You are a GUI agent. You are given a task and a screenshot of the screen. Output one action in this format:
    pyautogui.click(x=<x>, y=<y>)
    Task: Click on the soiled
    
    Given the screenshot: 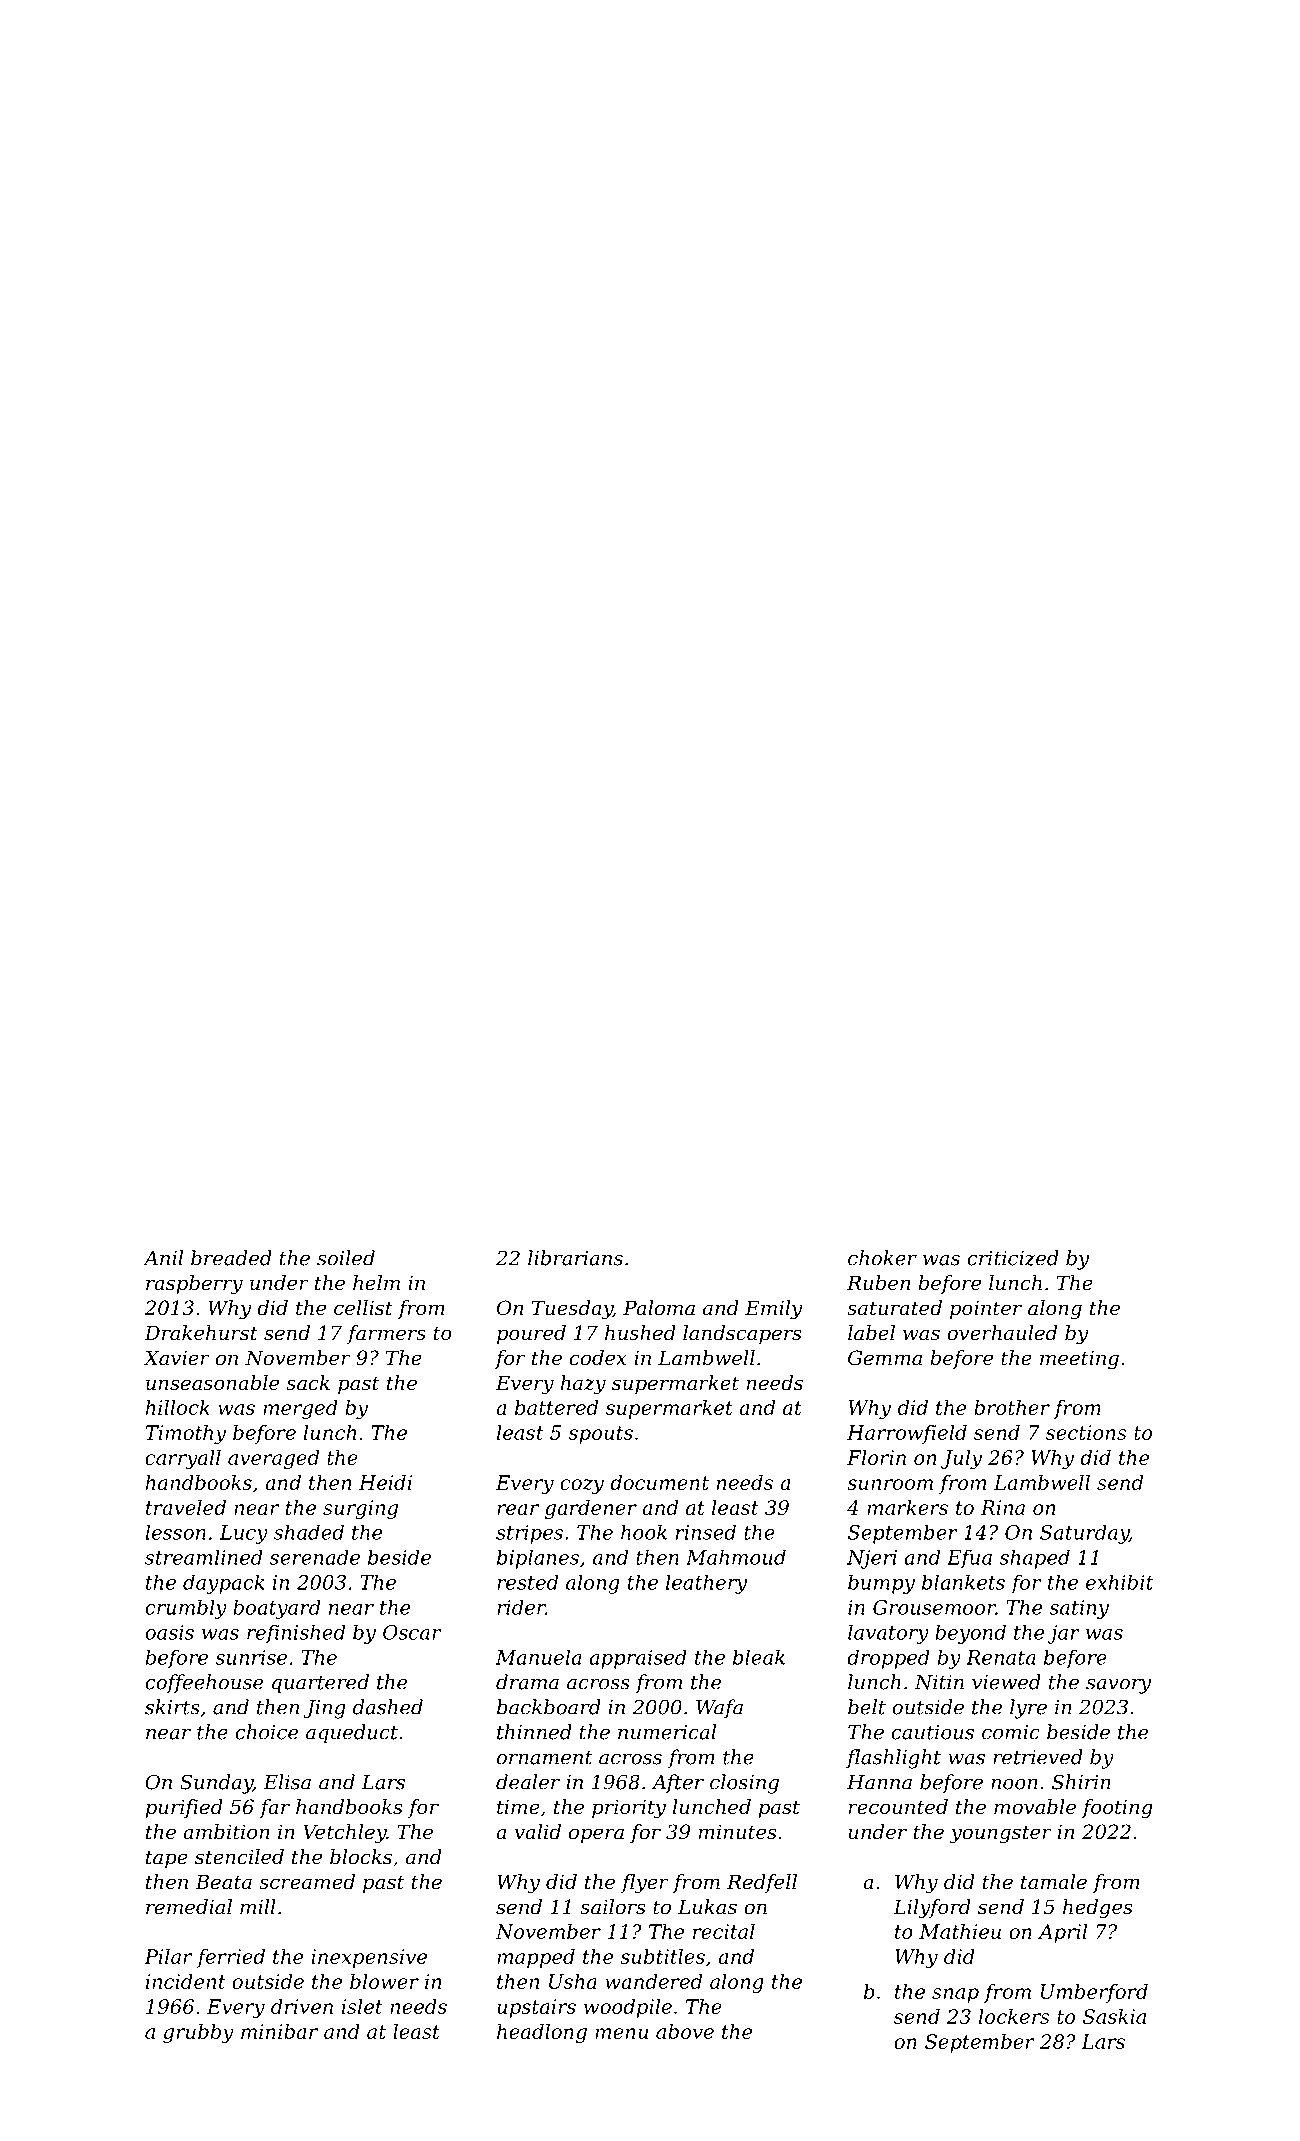 What is the action you would take?
    pyautogui.click(x=346, y=1258)
